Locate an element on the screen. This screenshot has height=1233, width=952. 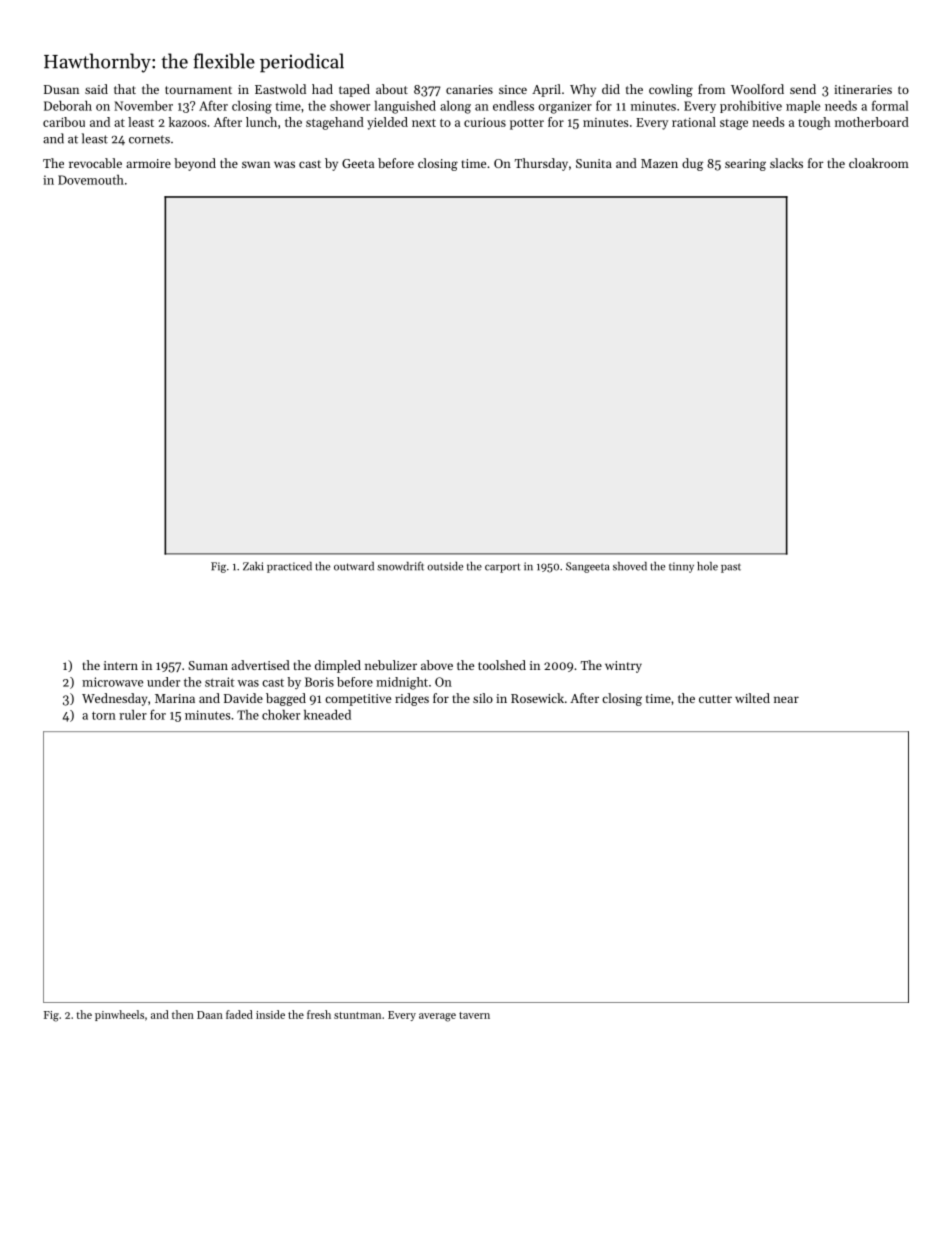
Sunita is located at coordinates (594, 163).
